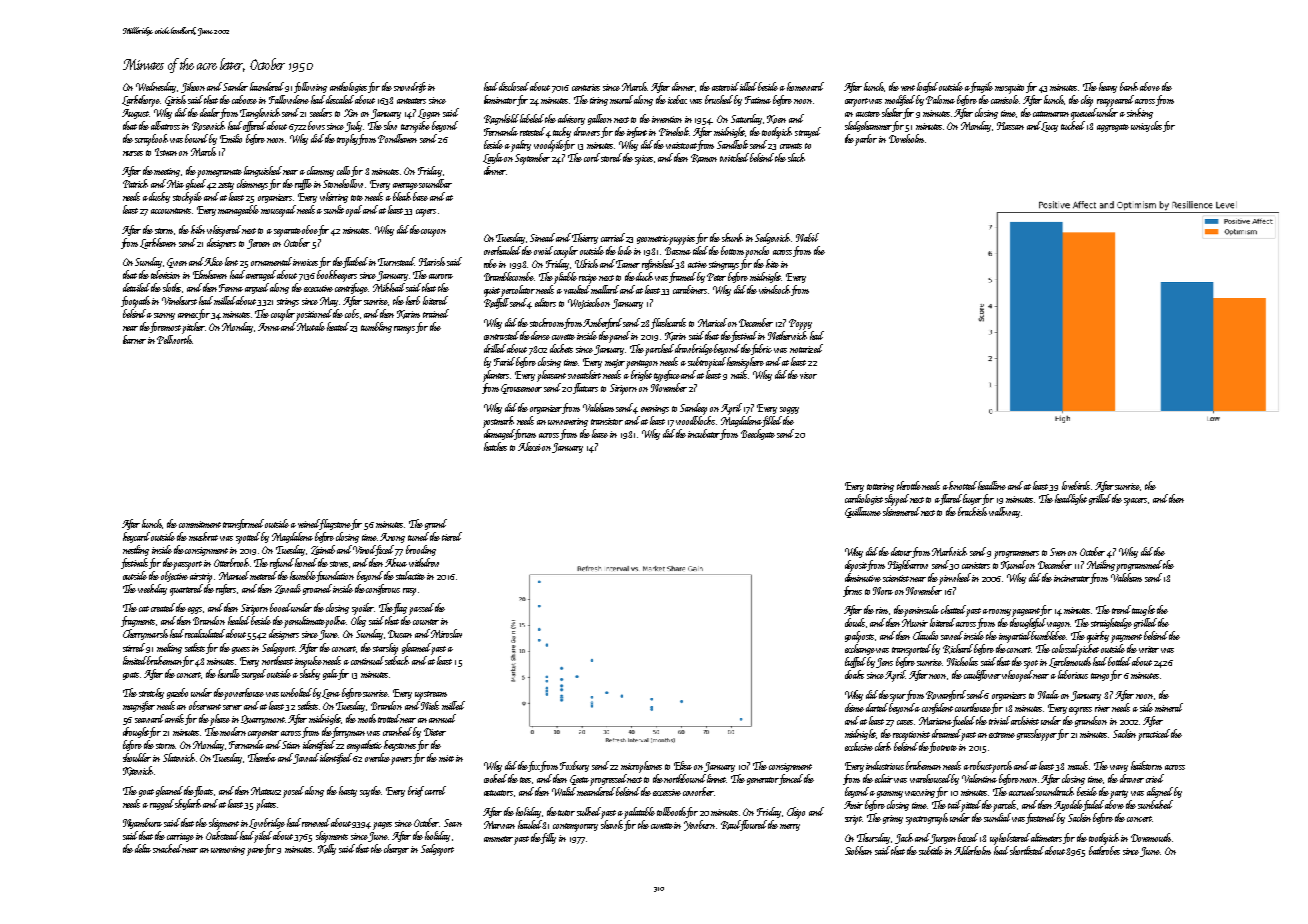  I want to click on homeward, so click(805, 86).
